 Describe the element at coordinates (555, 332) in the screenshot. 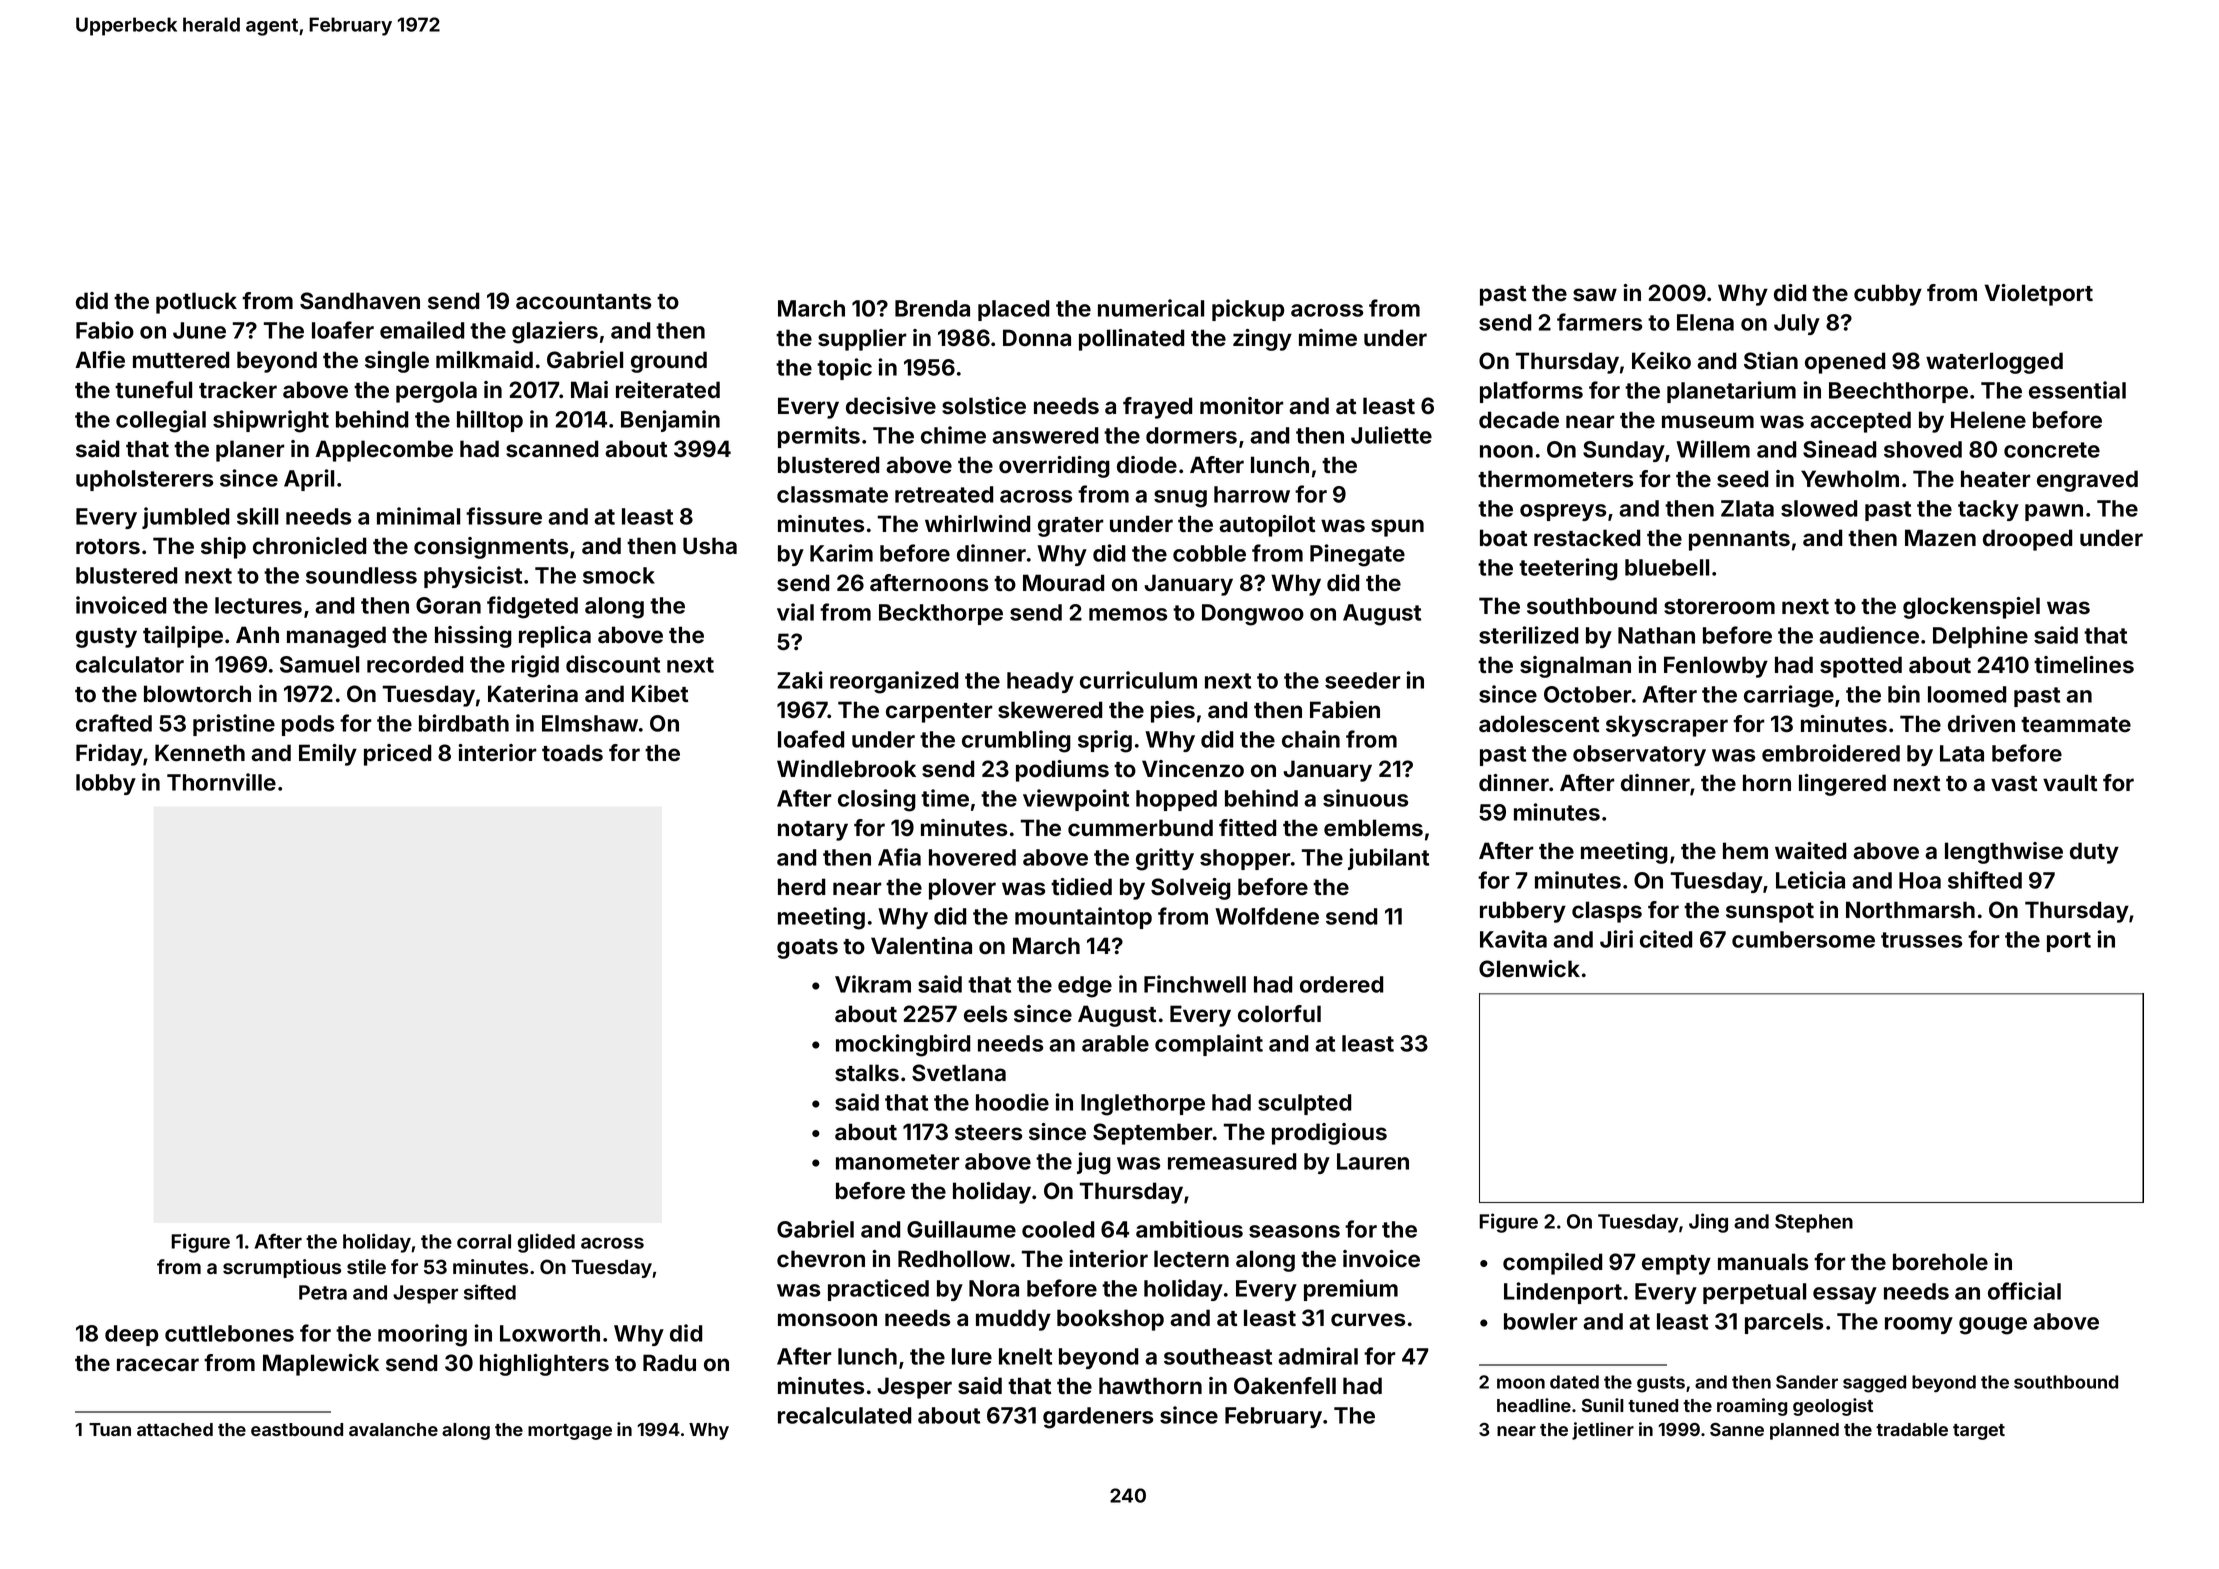

I see `glaziers` at that location.
